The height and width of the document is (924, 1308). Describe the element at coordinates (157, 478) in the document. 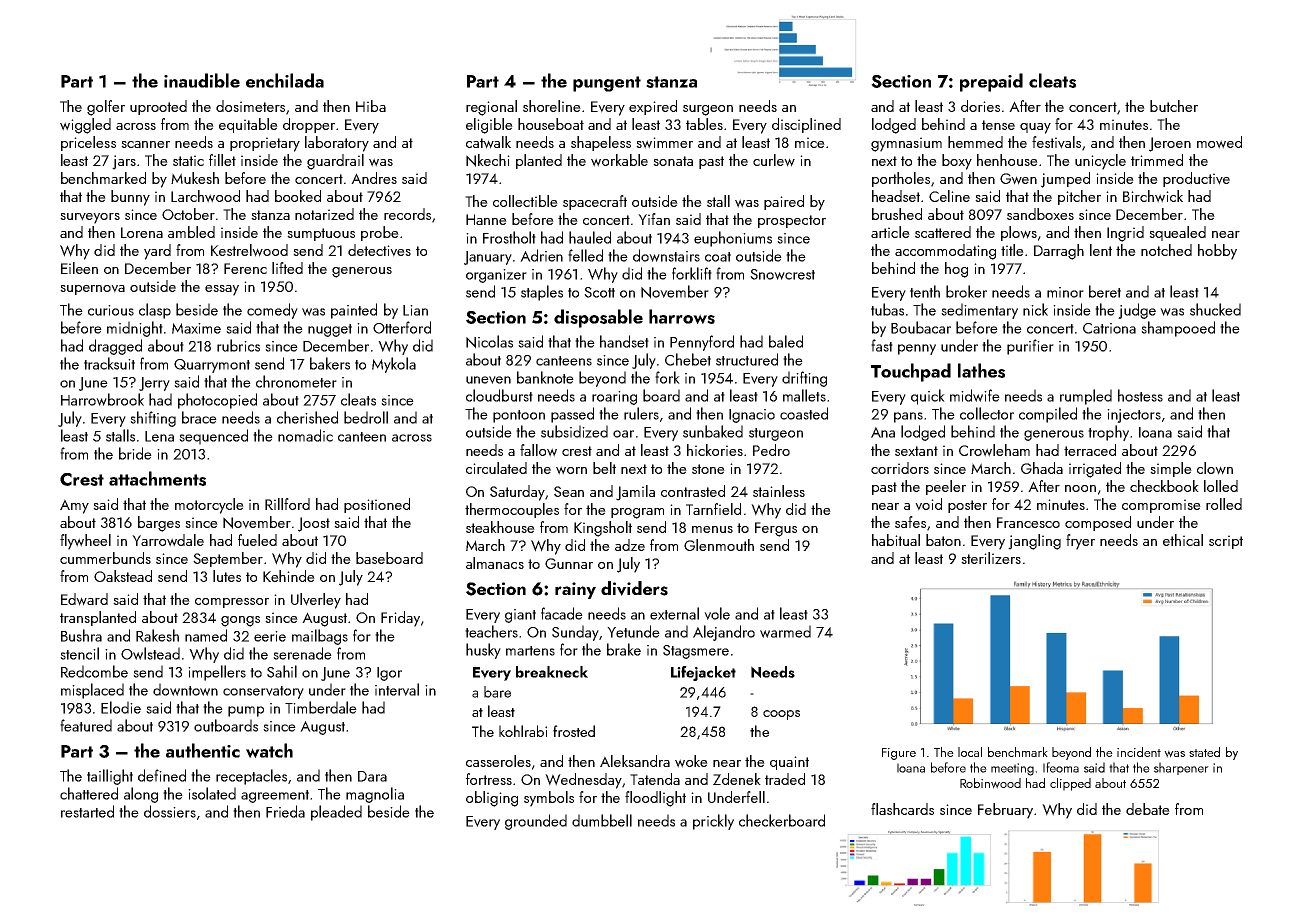

I see `attachments` at that location.
